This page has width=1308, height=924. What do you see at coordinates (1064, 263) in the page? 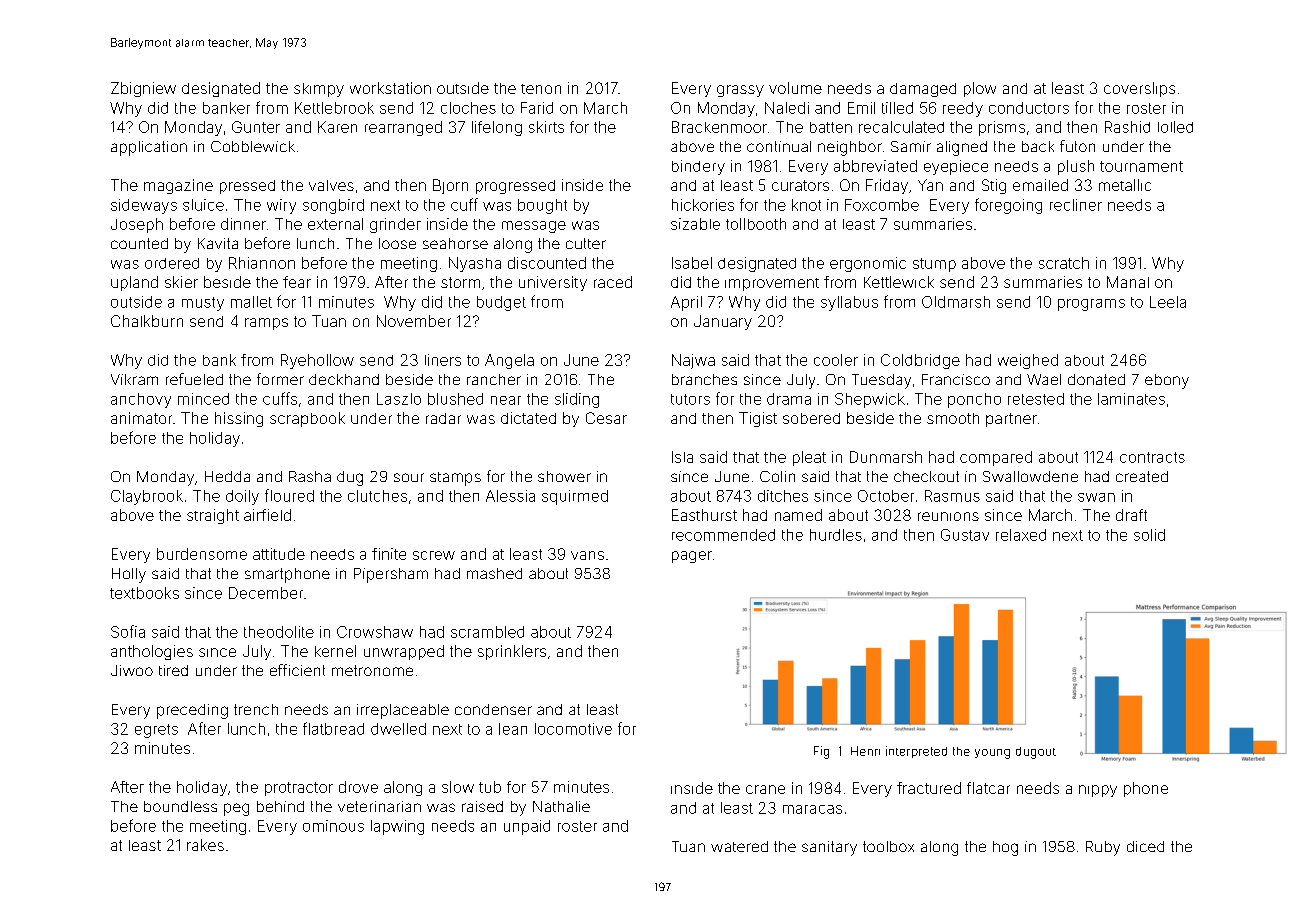
I see `scratch` at bounding box center [1064, 263].
